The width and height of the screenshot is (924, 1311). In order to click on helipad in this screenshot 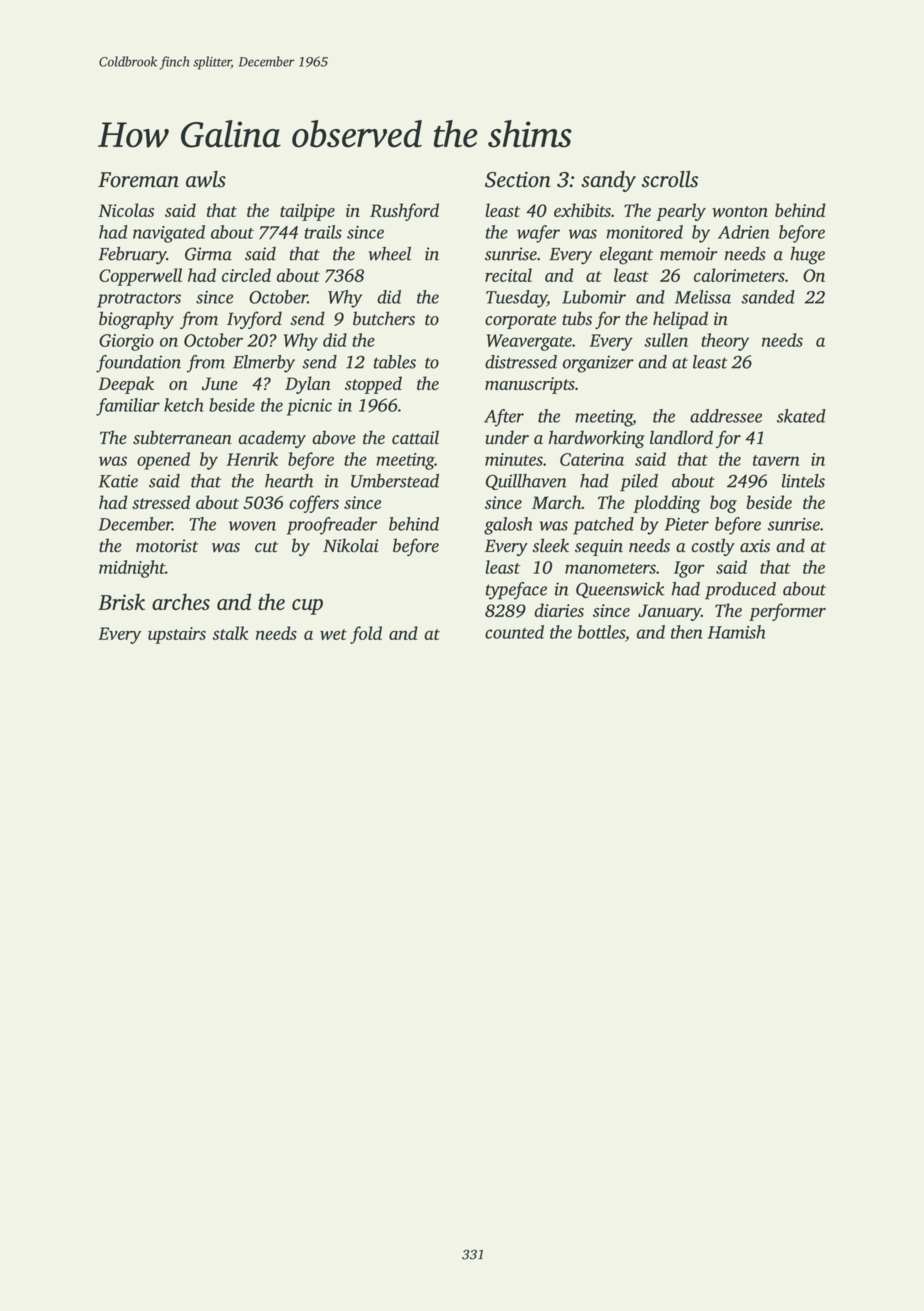, I will do `click(680, 320)`.
